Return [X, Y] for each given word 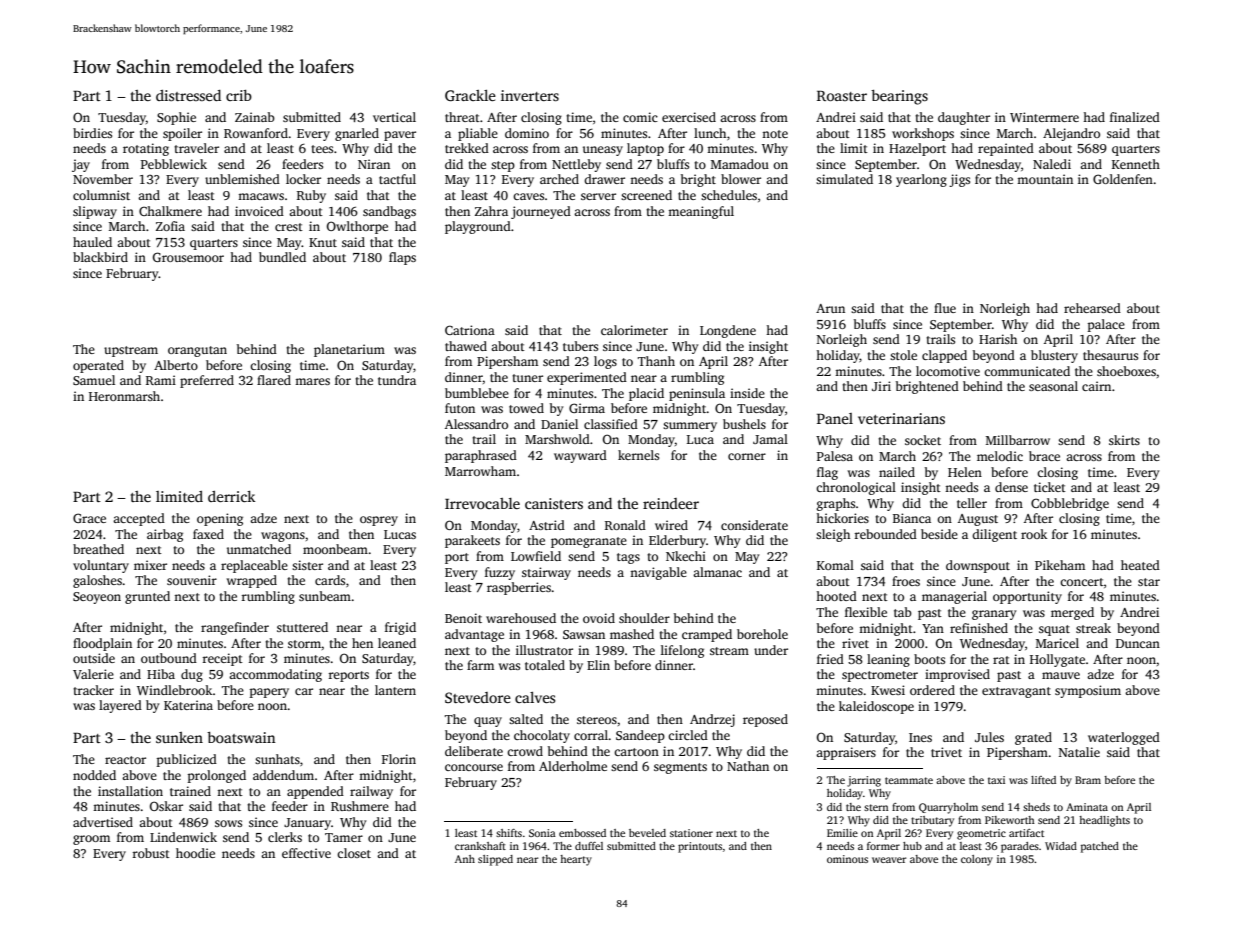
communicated [1027, 371]
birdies [92, 133]
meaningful [701, 212]
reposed [765, 720]
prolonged [217, 776]
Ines [920, 737]
